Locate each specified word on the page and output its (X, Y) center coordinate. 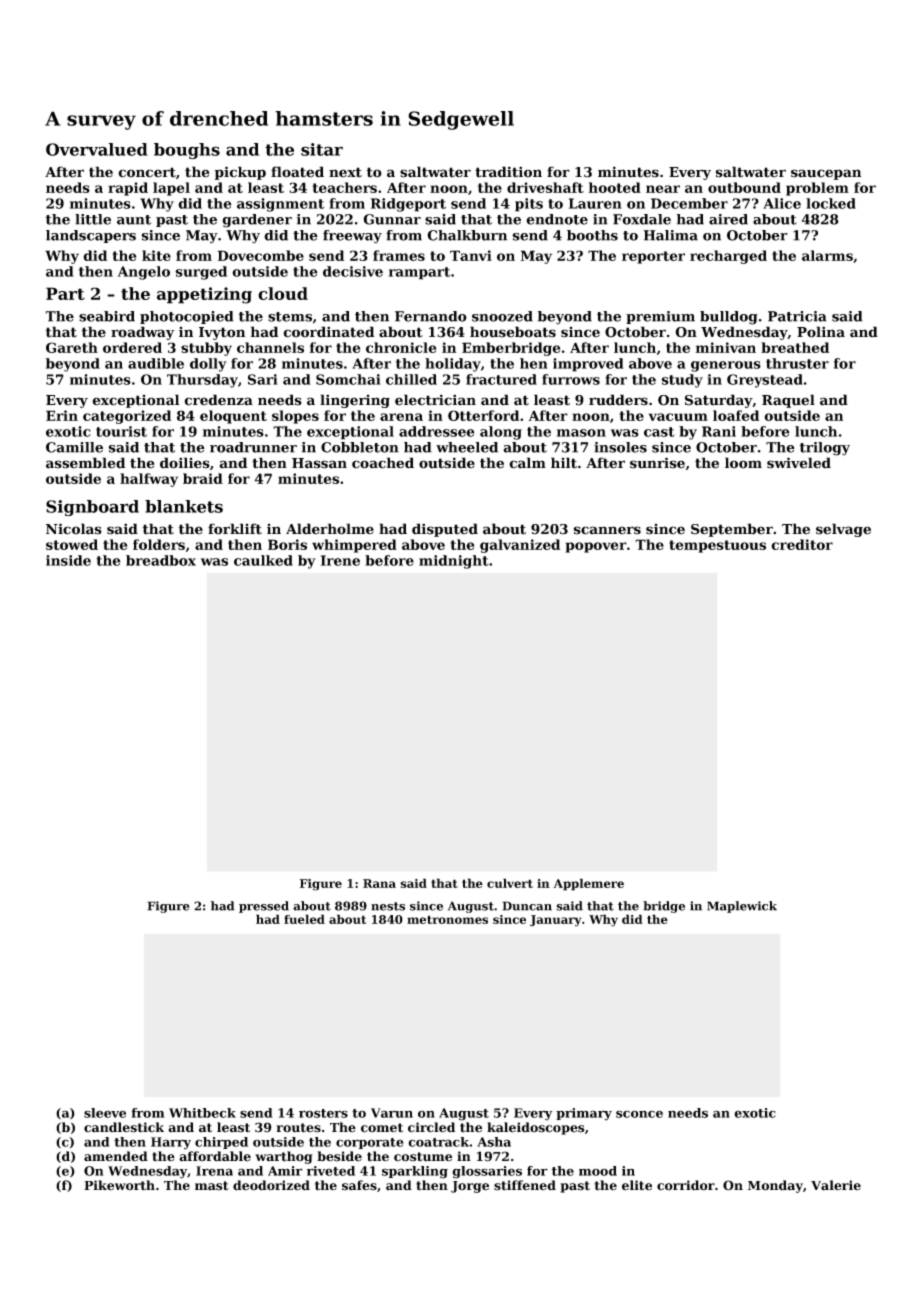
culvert (510, 883)
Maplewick (742, 907)
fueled (304, 919)
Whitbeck (202, 1113)
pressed (264, 907)
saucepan (826, 174)
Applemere (589, 884)
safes (359, 1185)
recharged (728, 257)
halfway (149, 480)
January (556, 921)
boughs (187, 151)
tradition (508, 172)
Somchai (348, 379)
